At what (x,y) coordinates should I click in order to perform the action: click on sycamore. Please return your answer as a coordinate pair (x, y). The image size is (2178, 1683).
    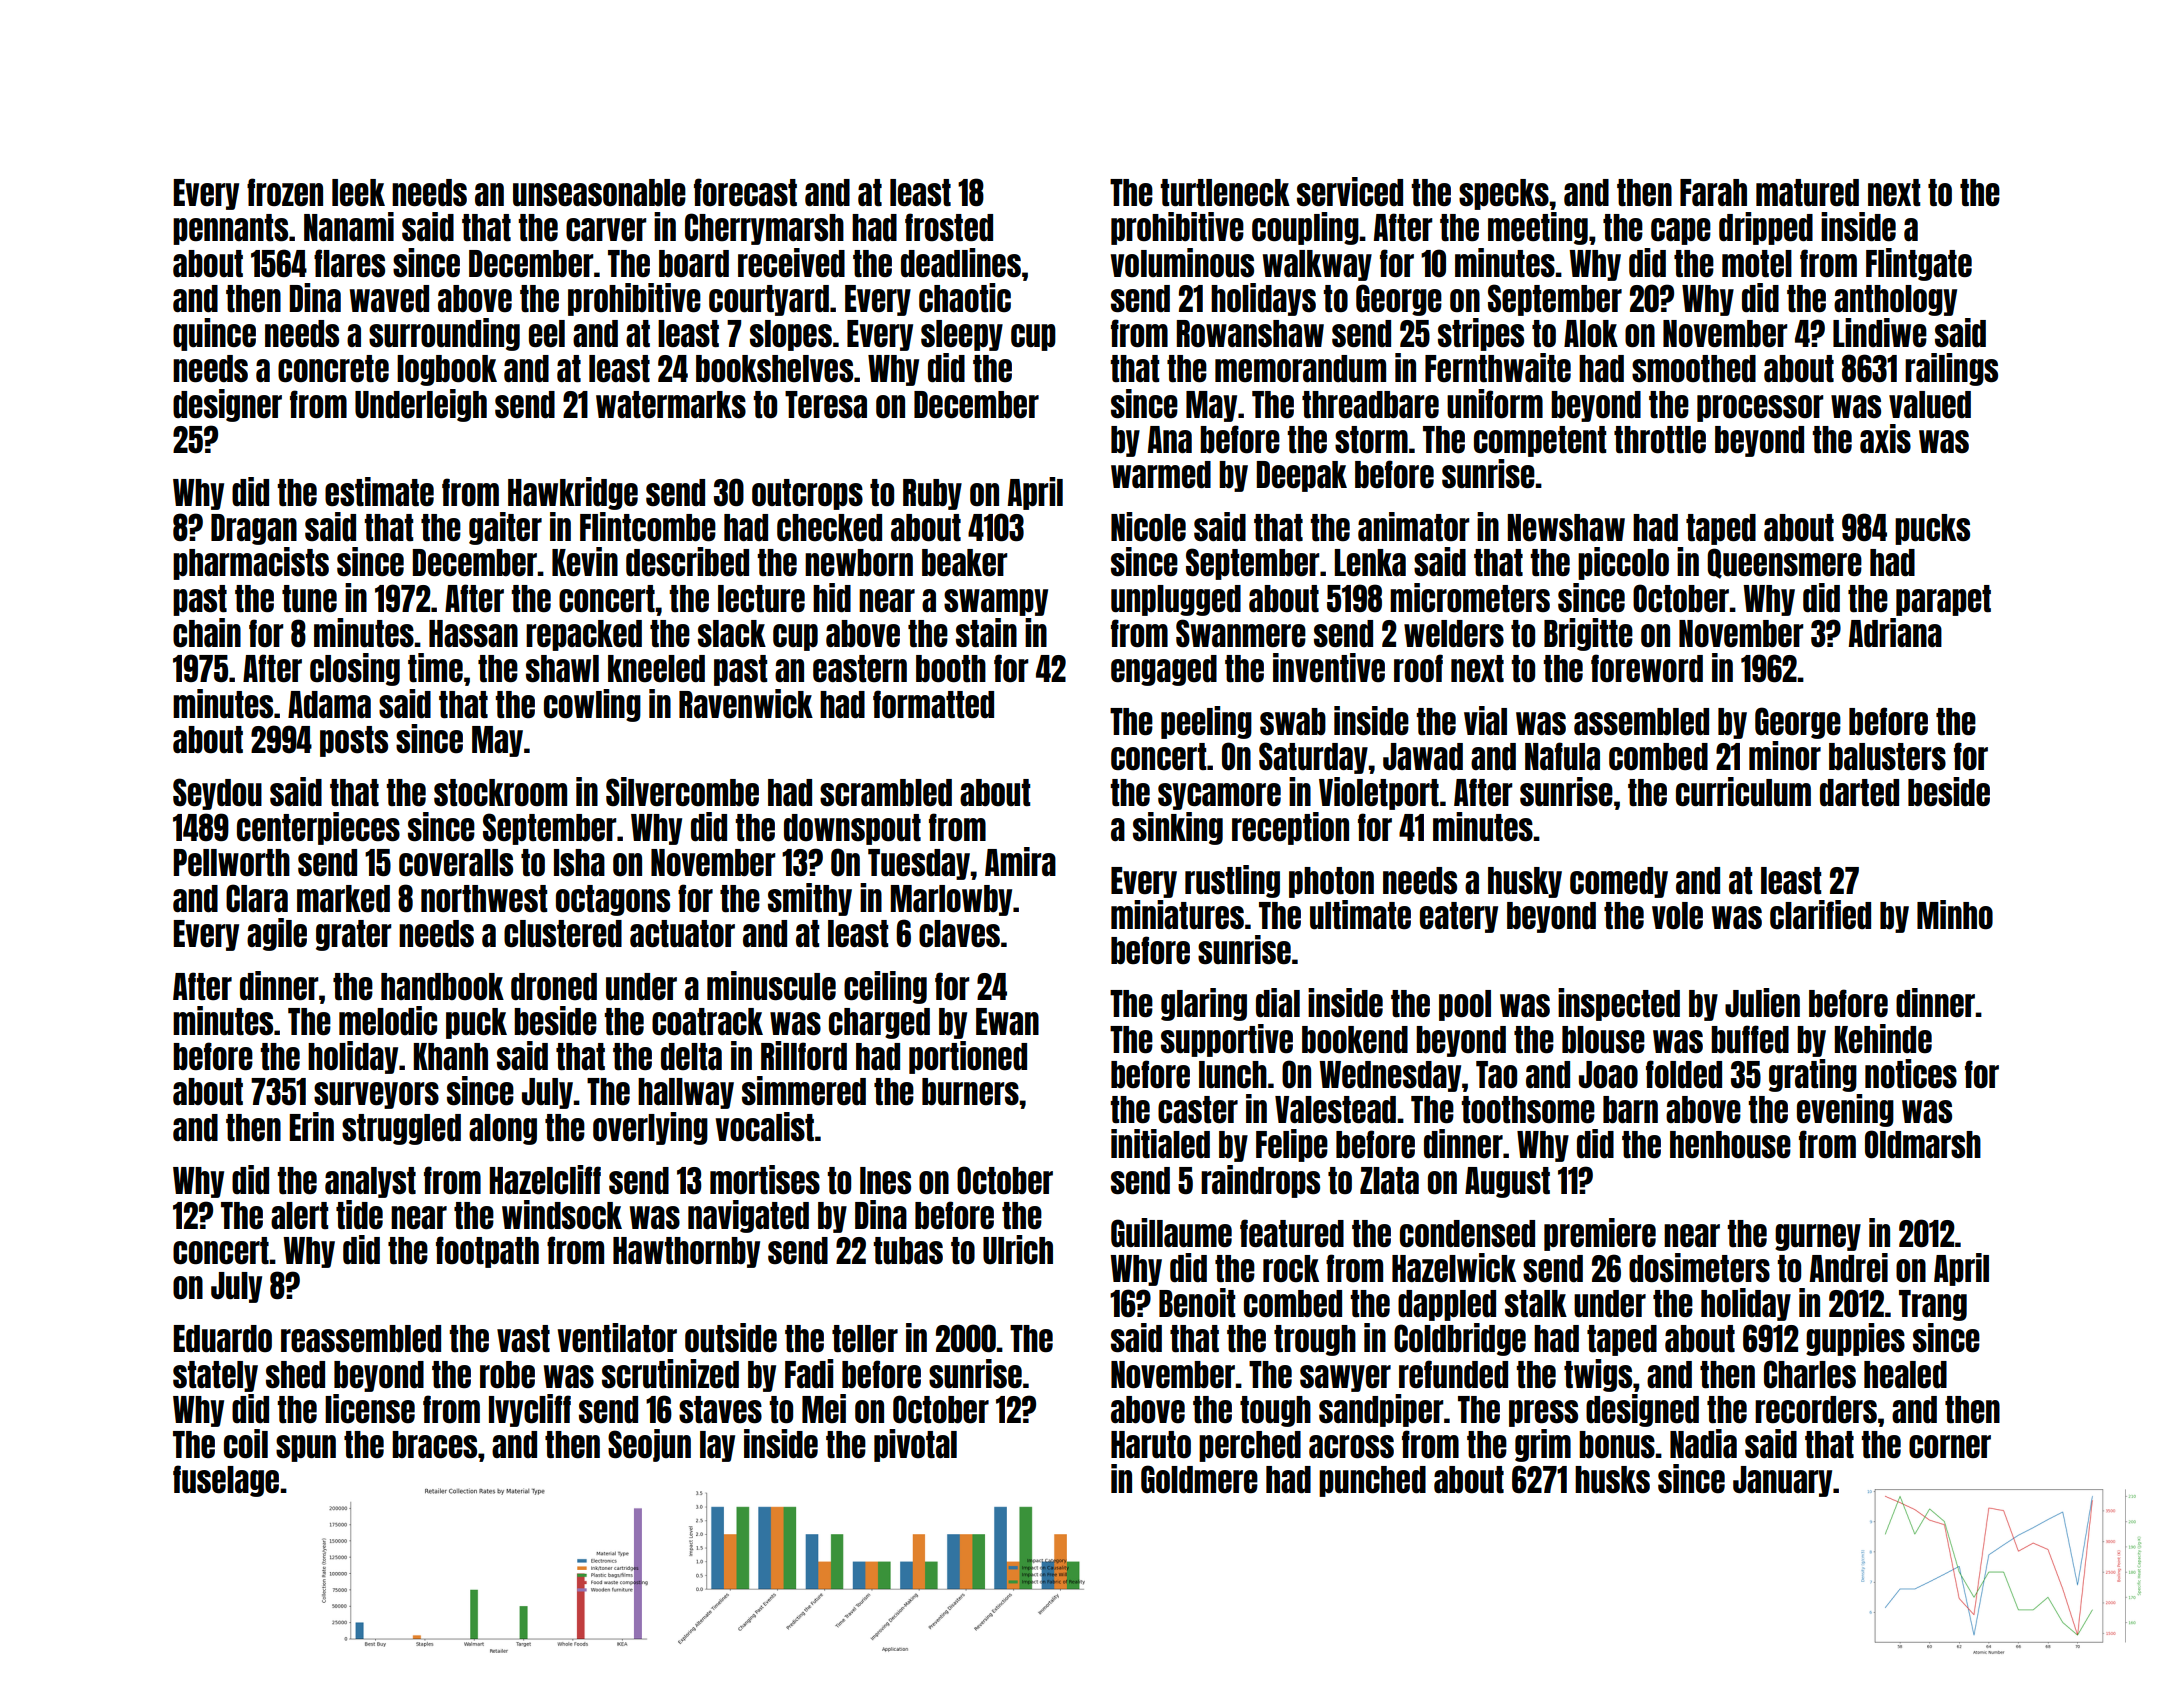
    Looking at the image, I should click on (1219, 796).
